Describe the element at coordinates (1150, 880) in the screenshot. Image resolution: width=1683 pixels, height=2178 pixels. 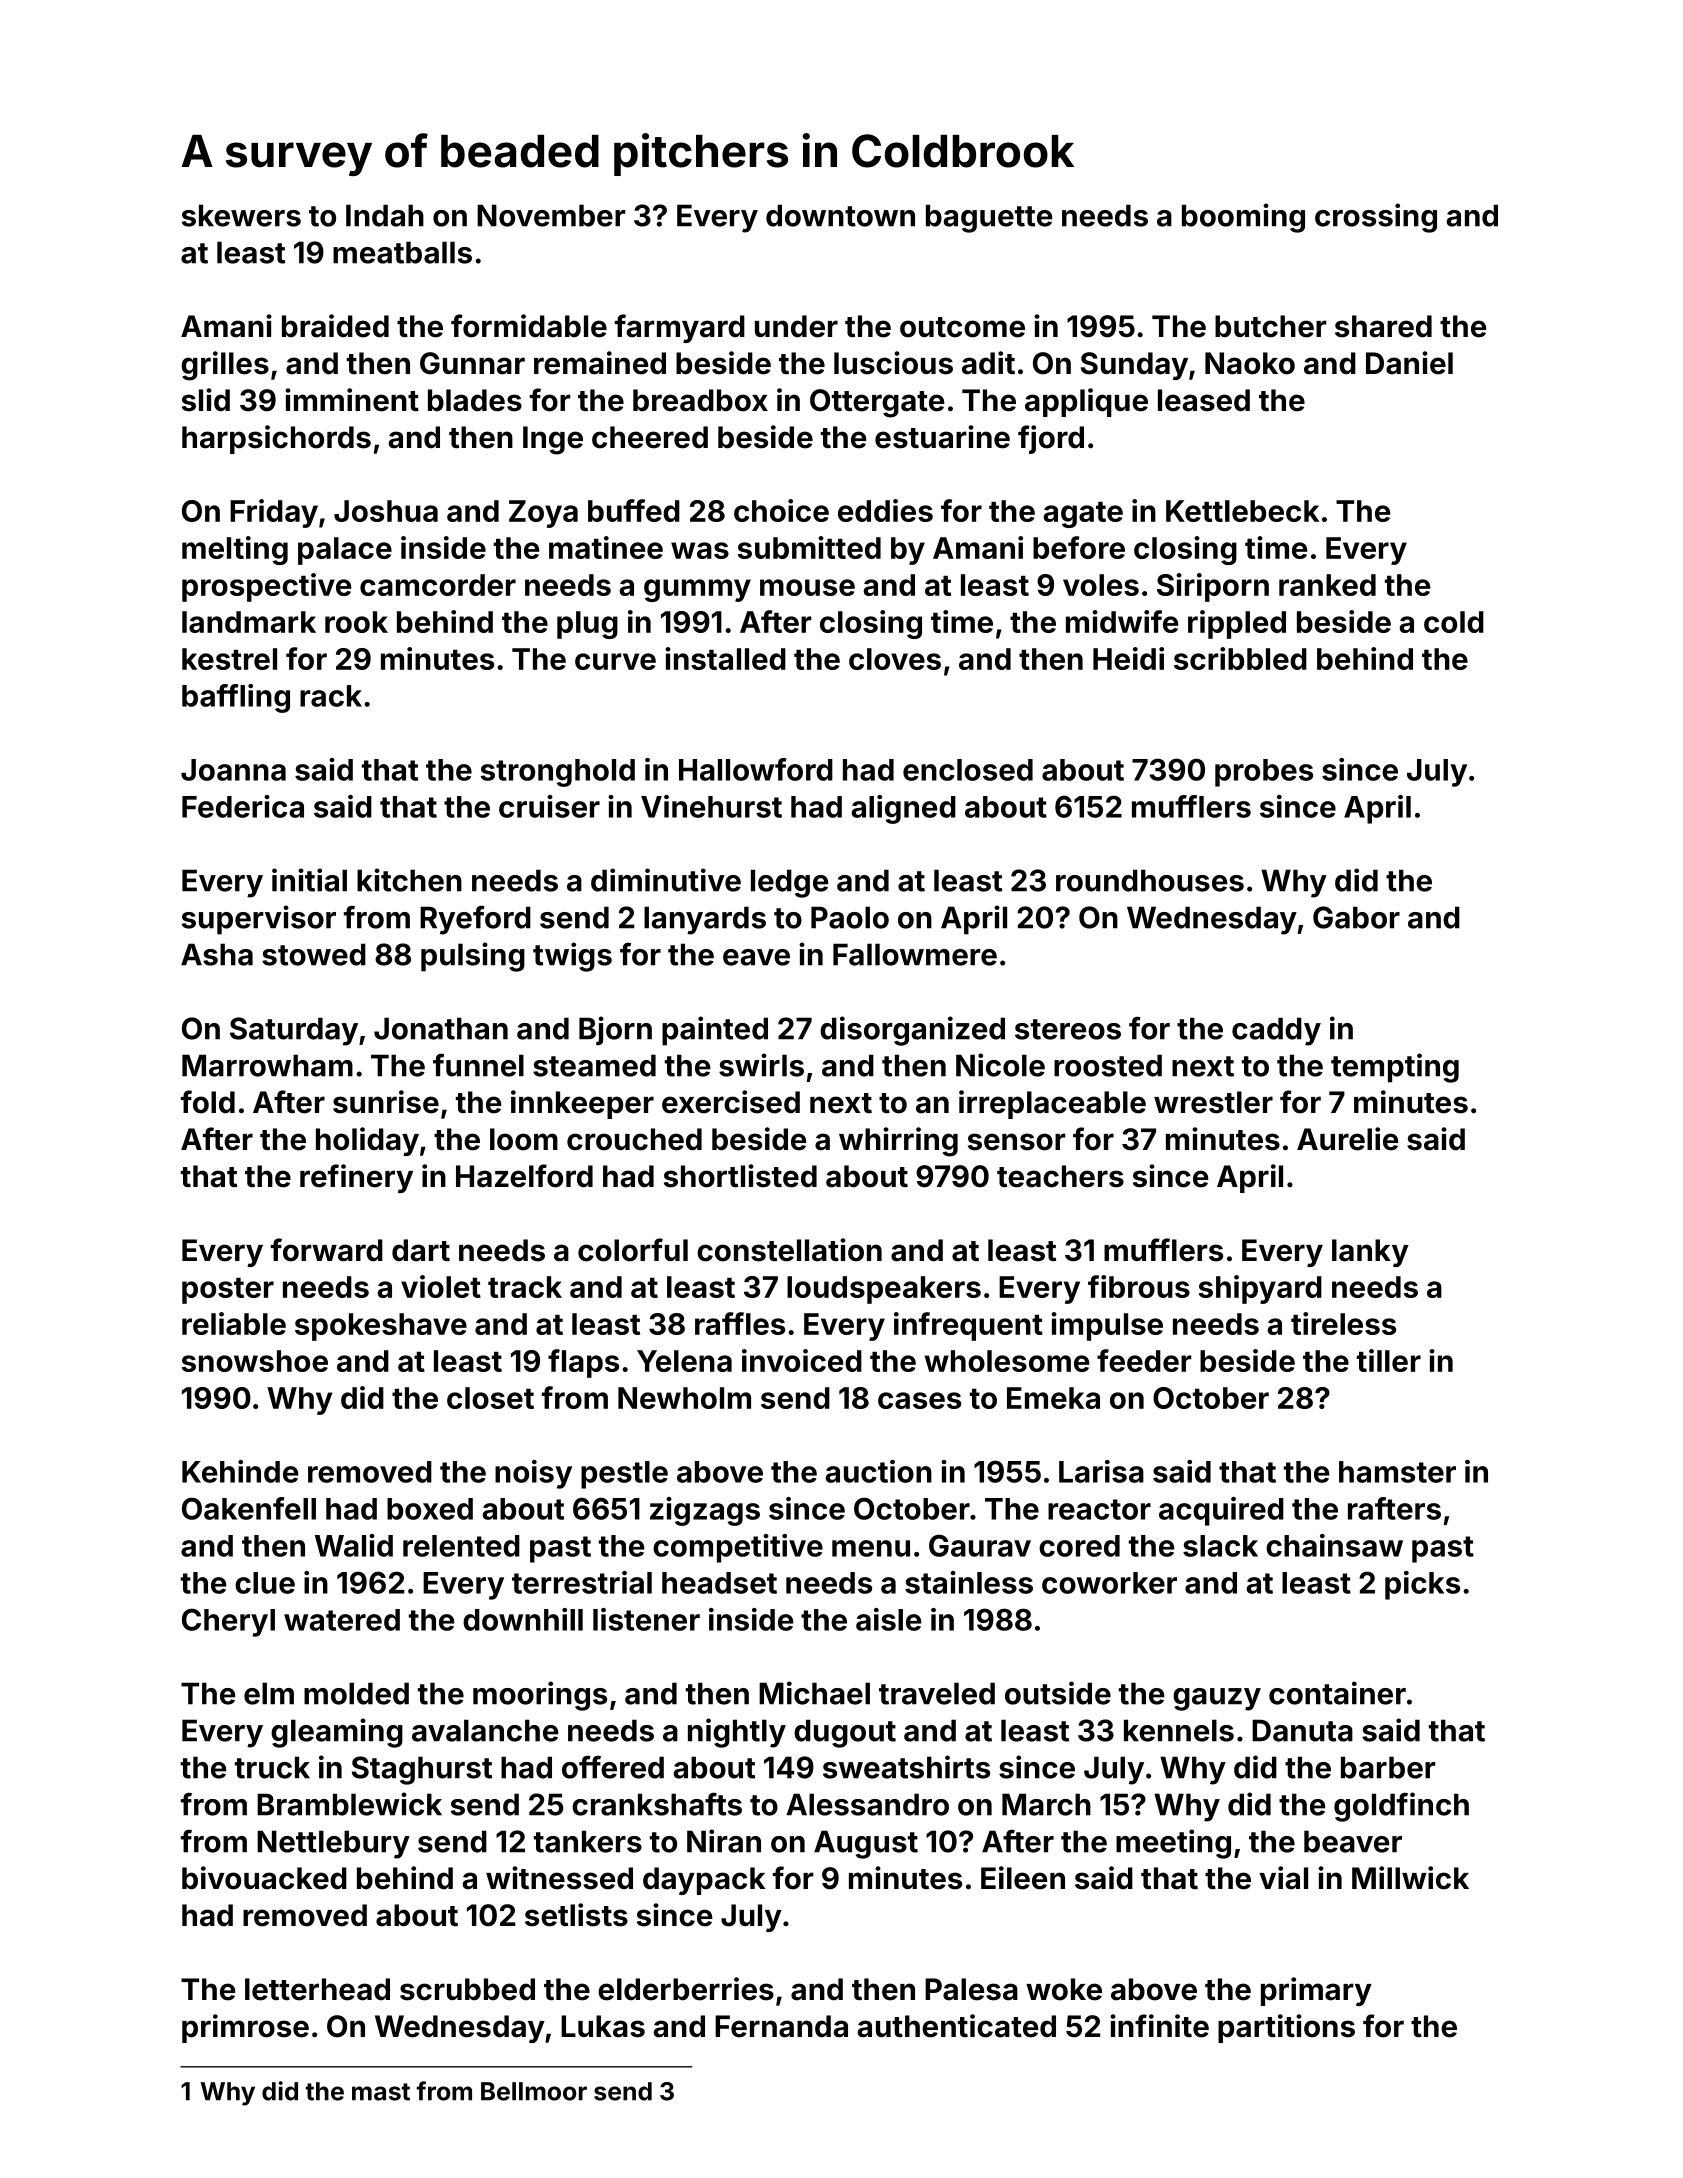
I see `roundhouses` at that location.
